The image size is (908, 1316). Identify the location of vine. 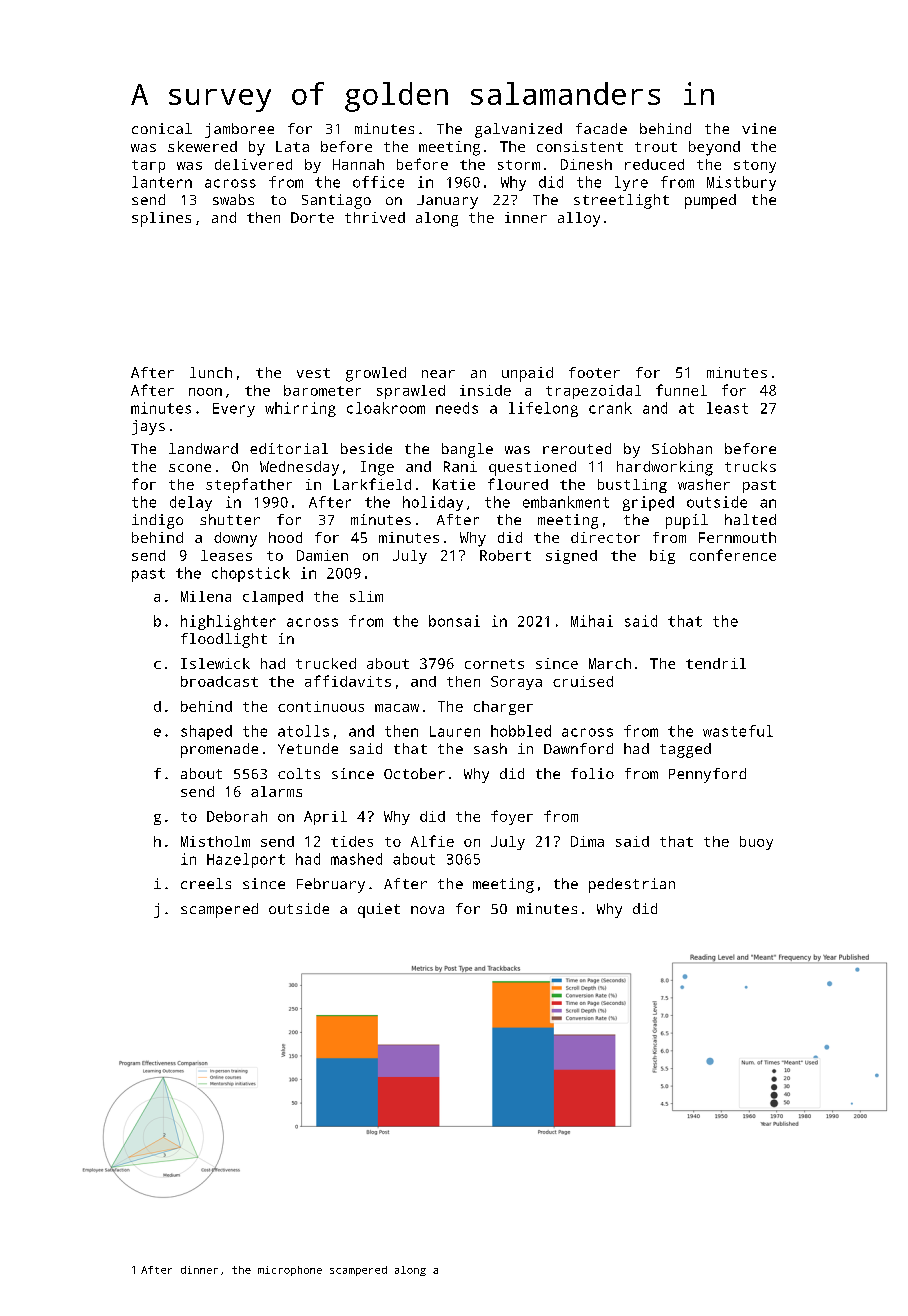
(759, 128).
